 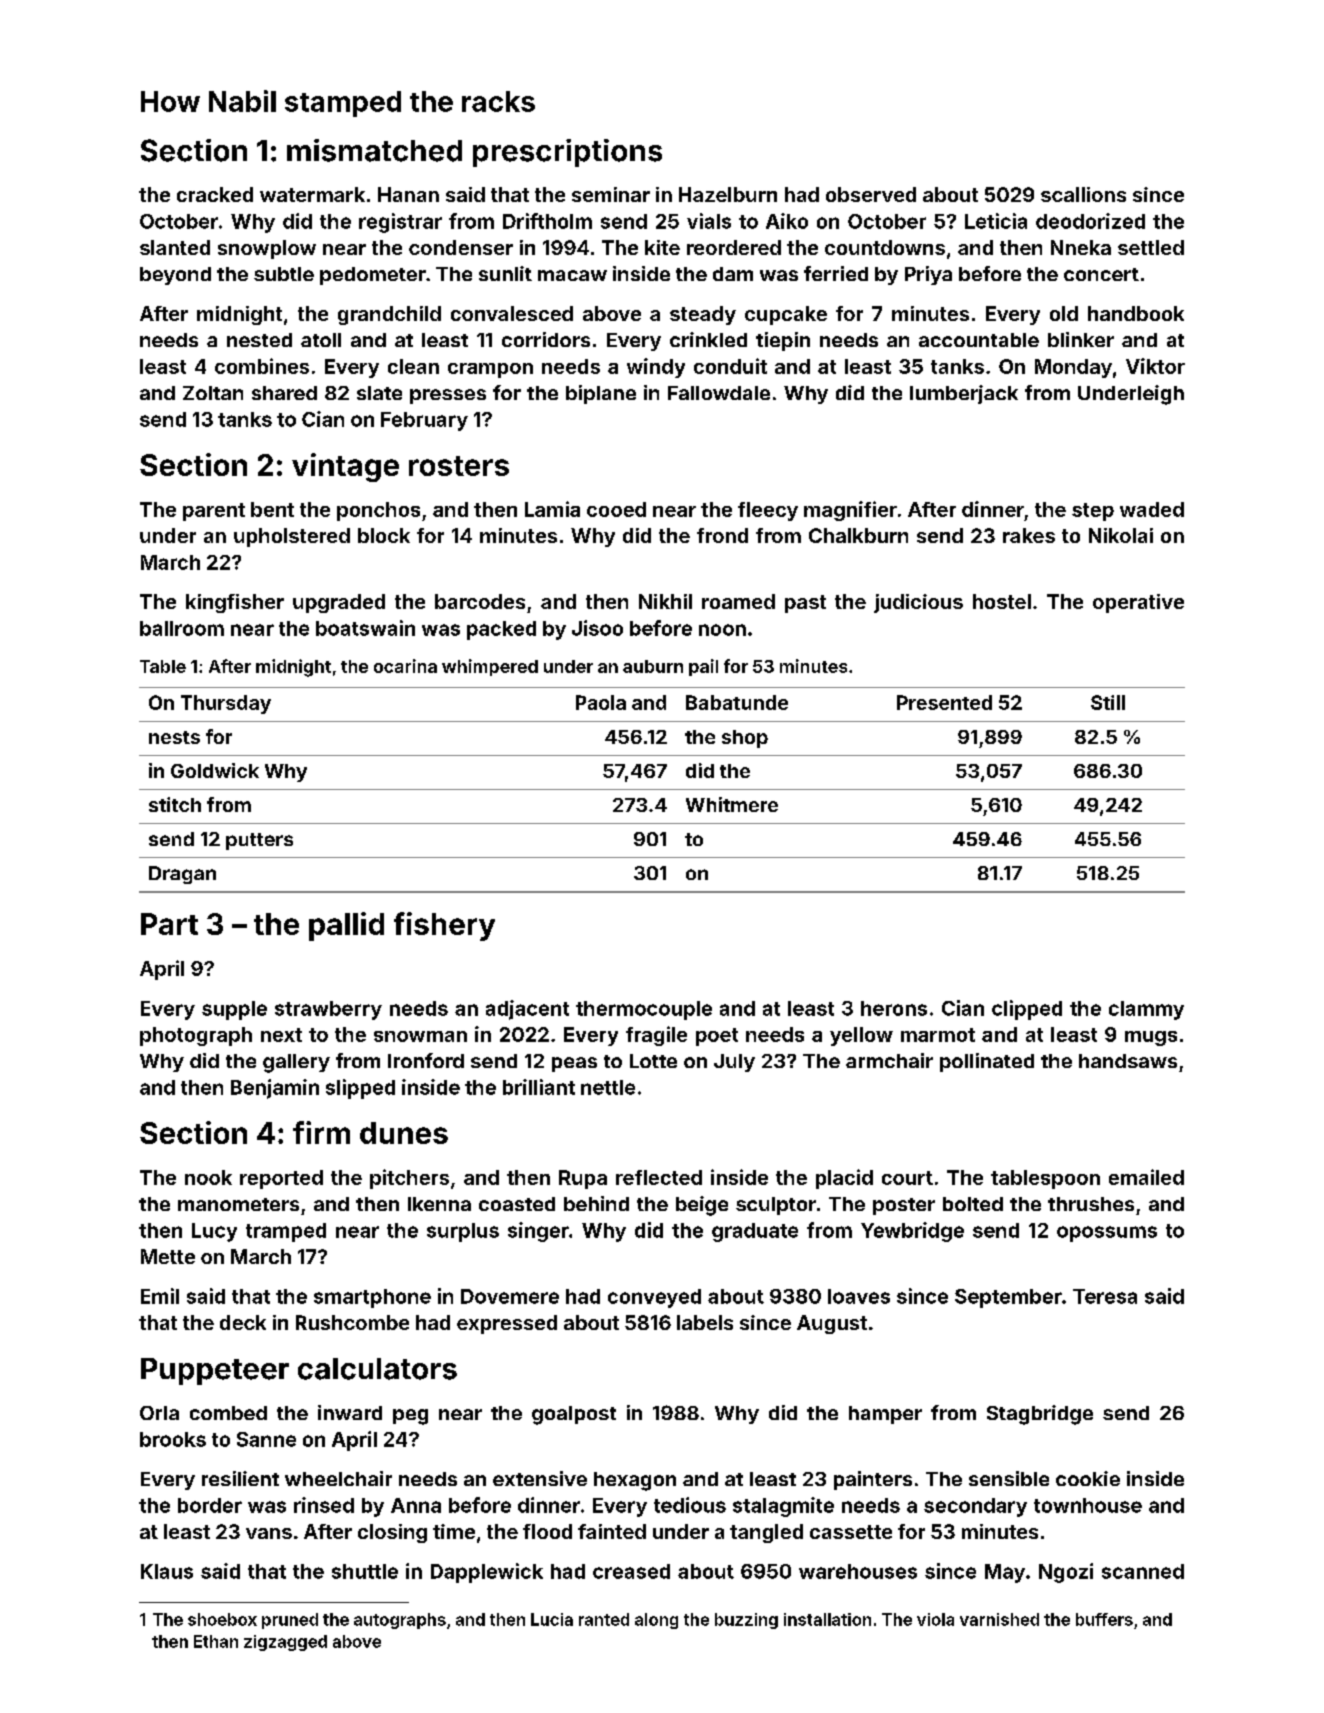 What do you see at coordinates (527, 1010) in the screenshot?
I see `adjacent` at bounding box center [527, 1010].
